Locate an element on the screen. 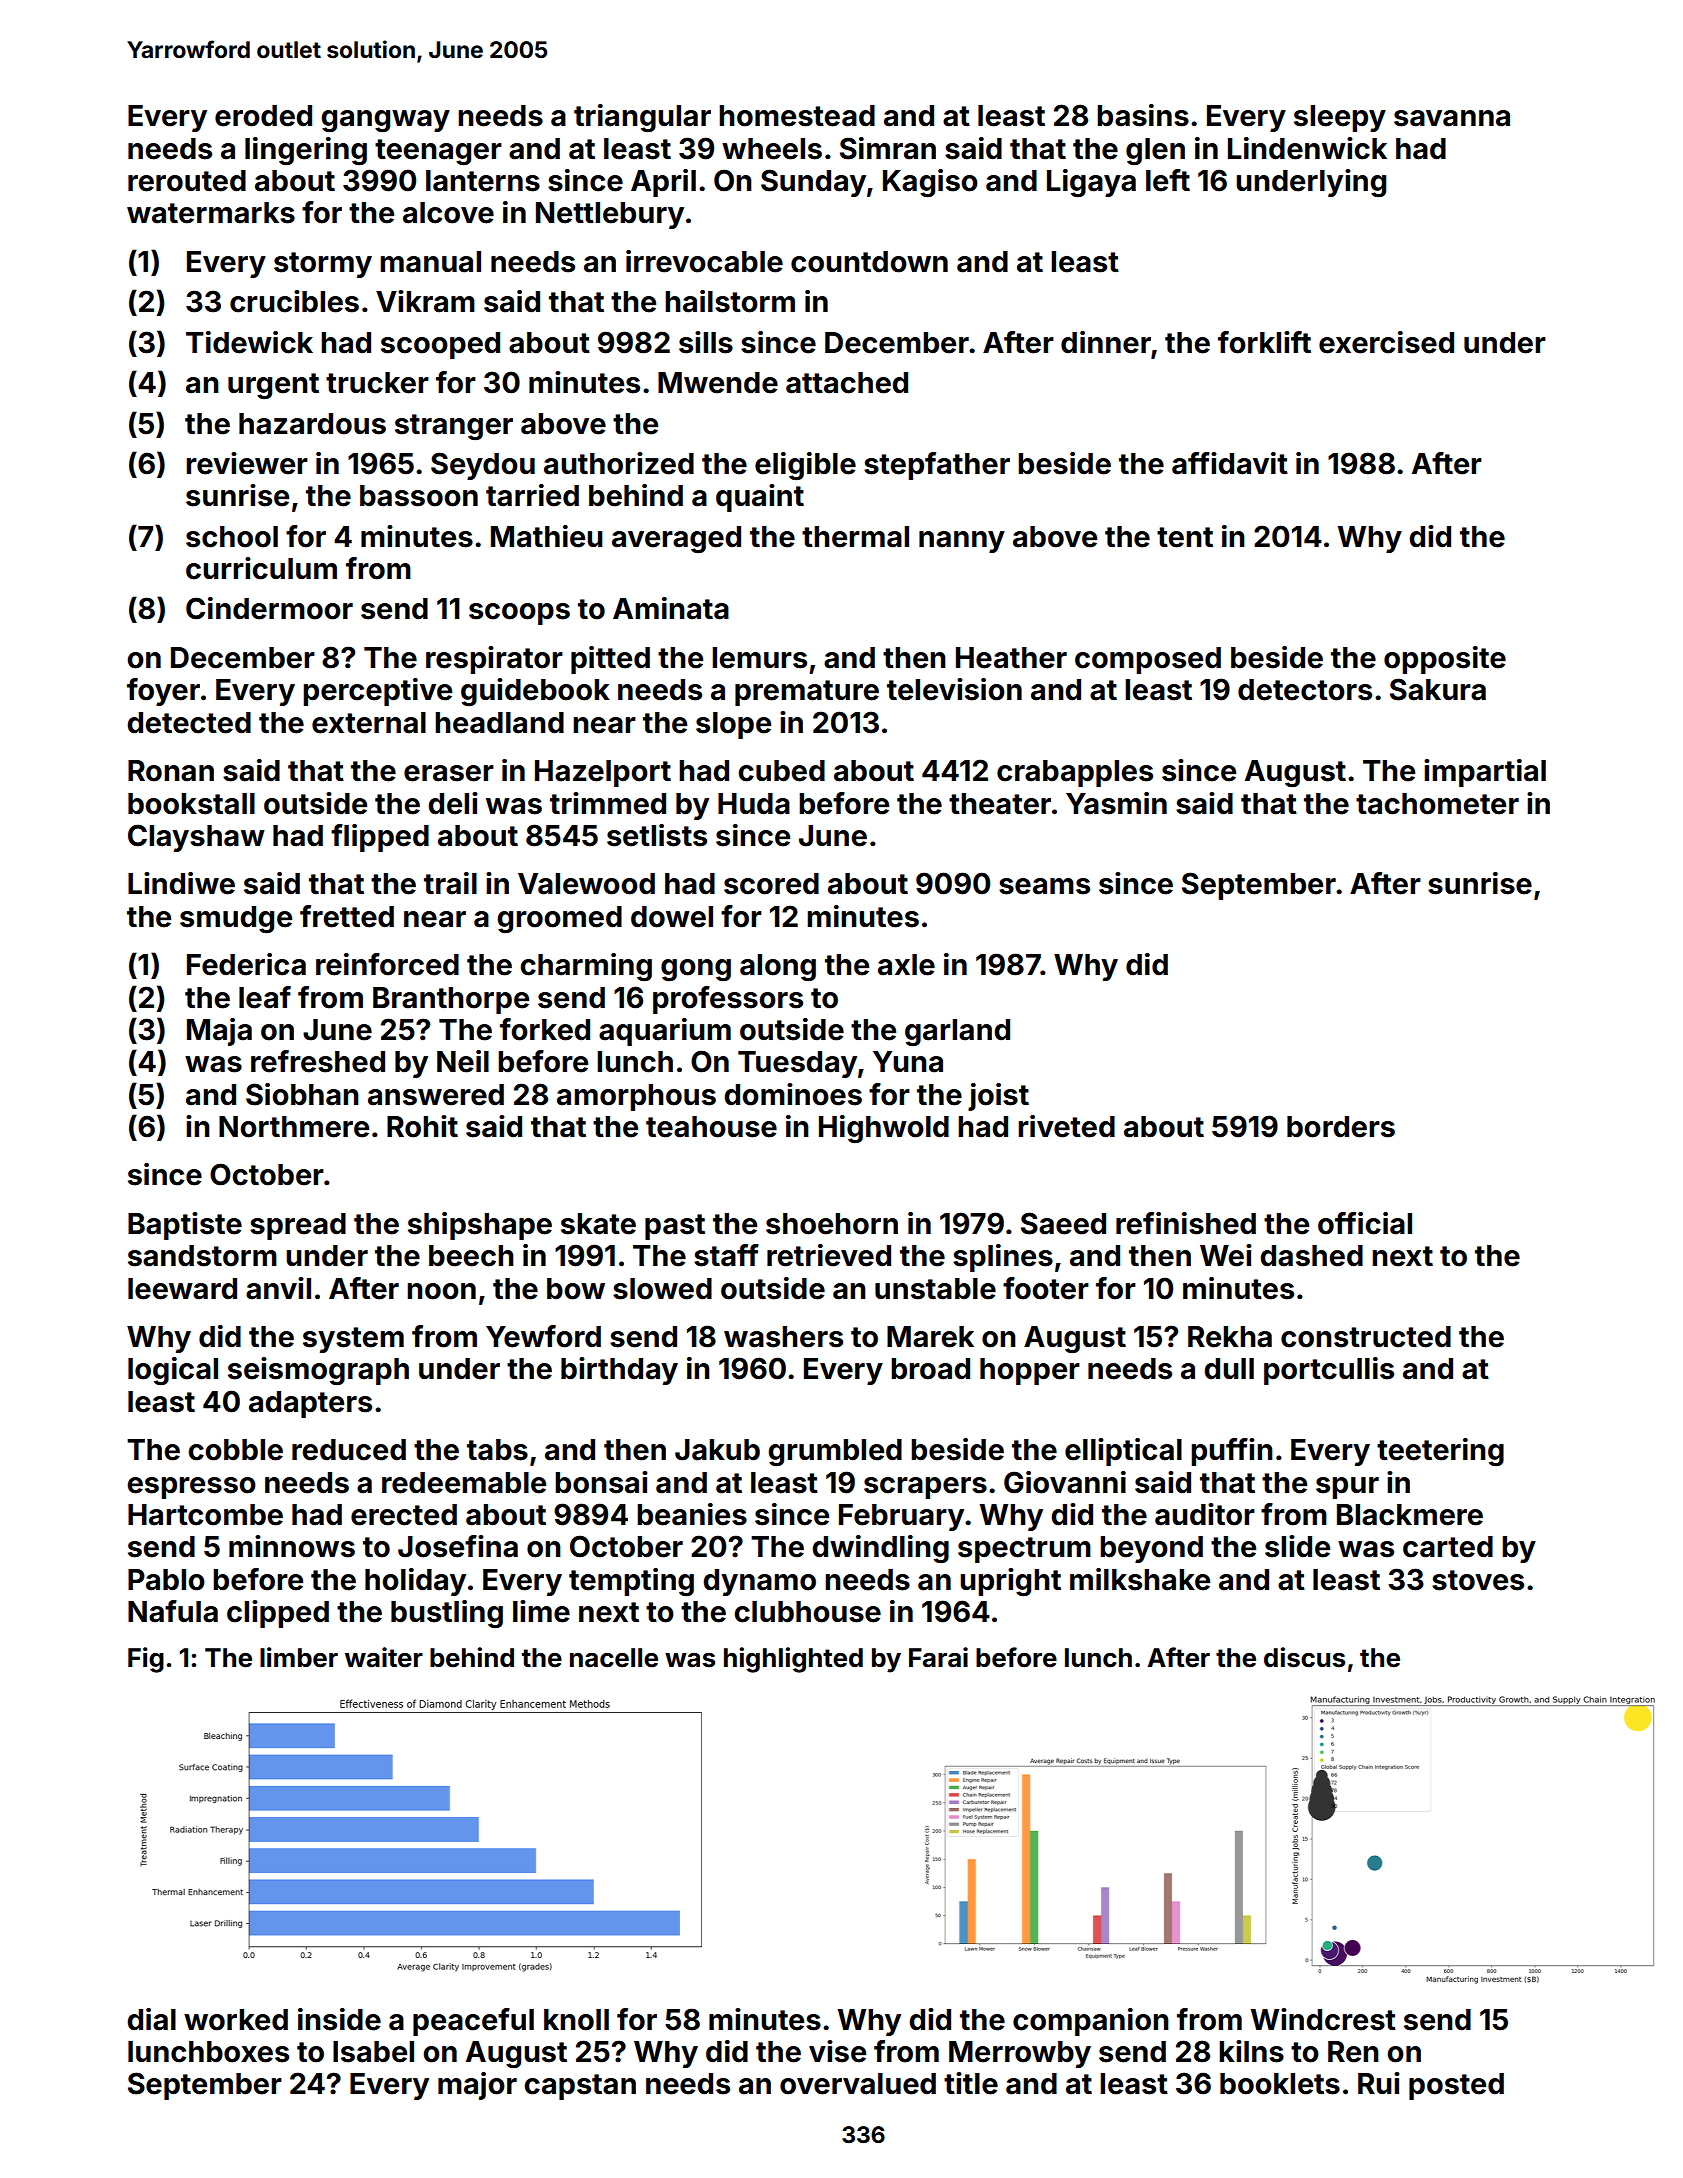  waiter is located at coordinates (384, 1657).
